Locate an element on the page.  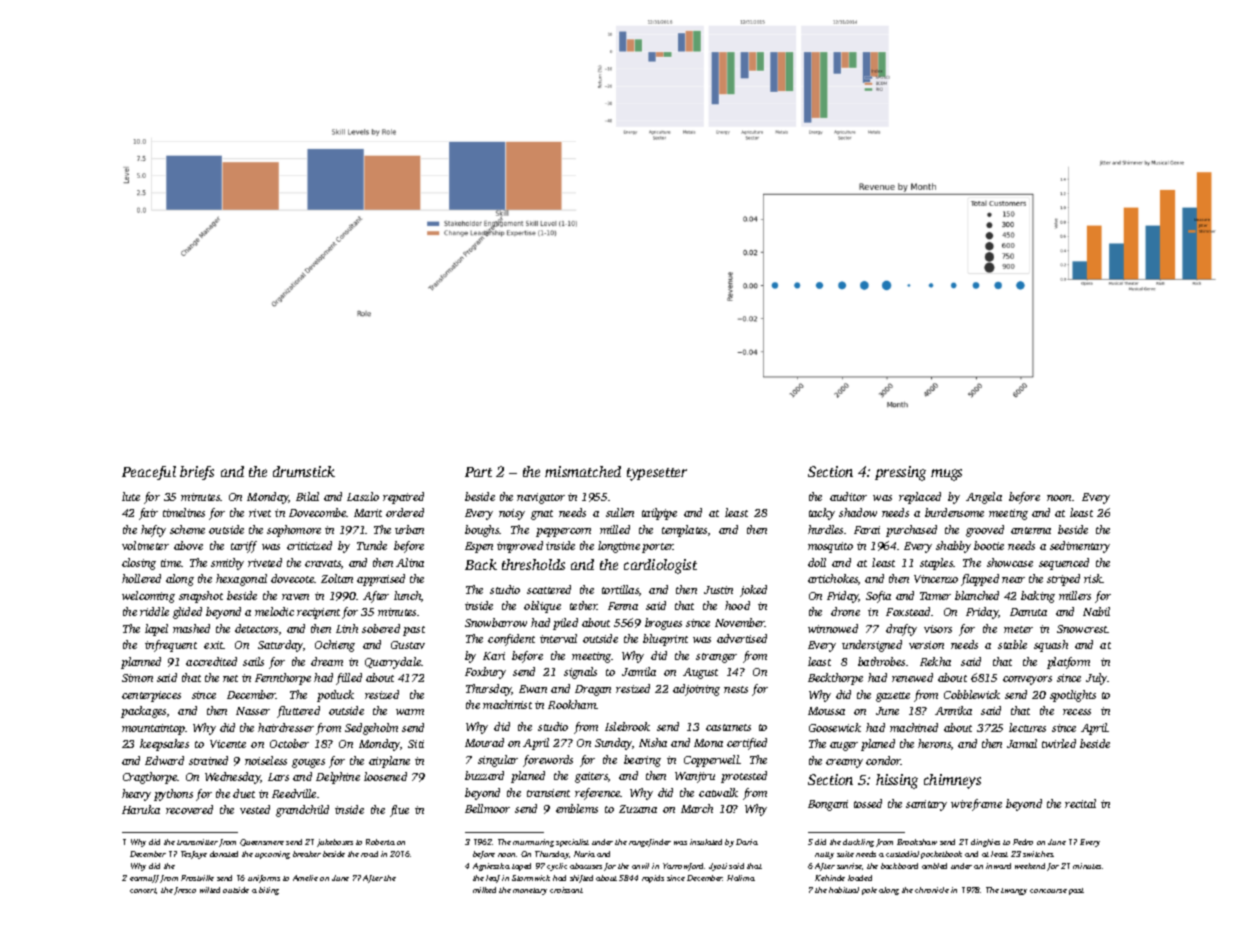
Roberta is located at coordinates (380, 842).
